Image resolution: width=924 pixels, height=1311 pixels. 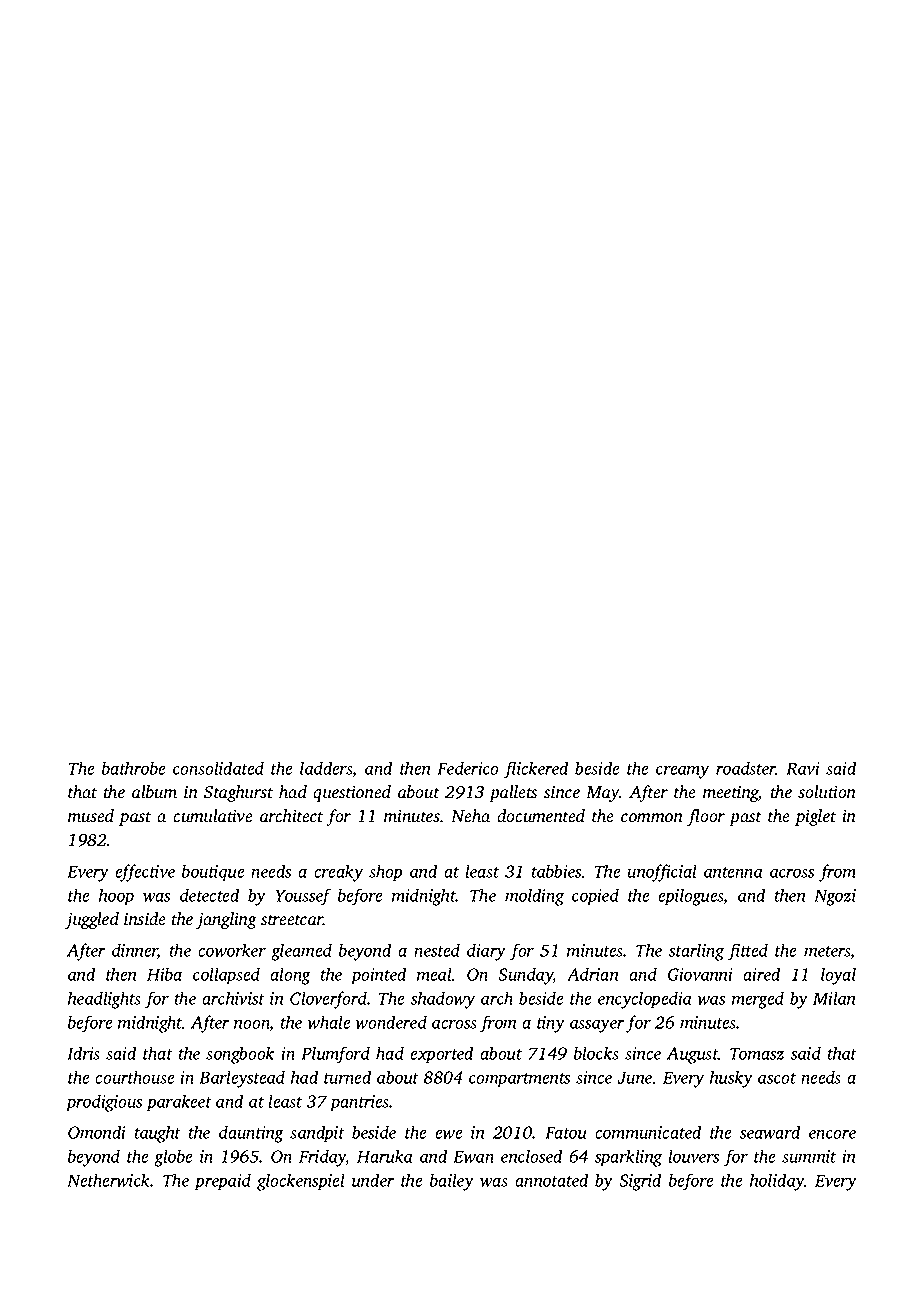 What do you see at coordinates (470, 816) in the screenshot?
I see `Neha` at bounding box center [470, 816].
